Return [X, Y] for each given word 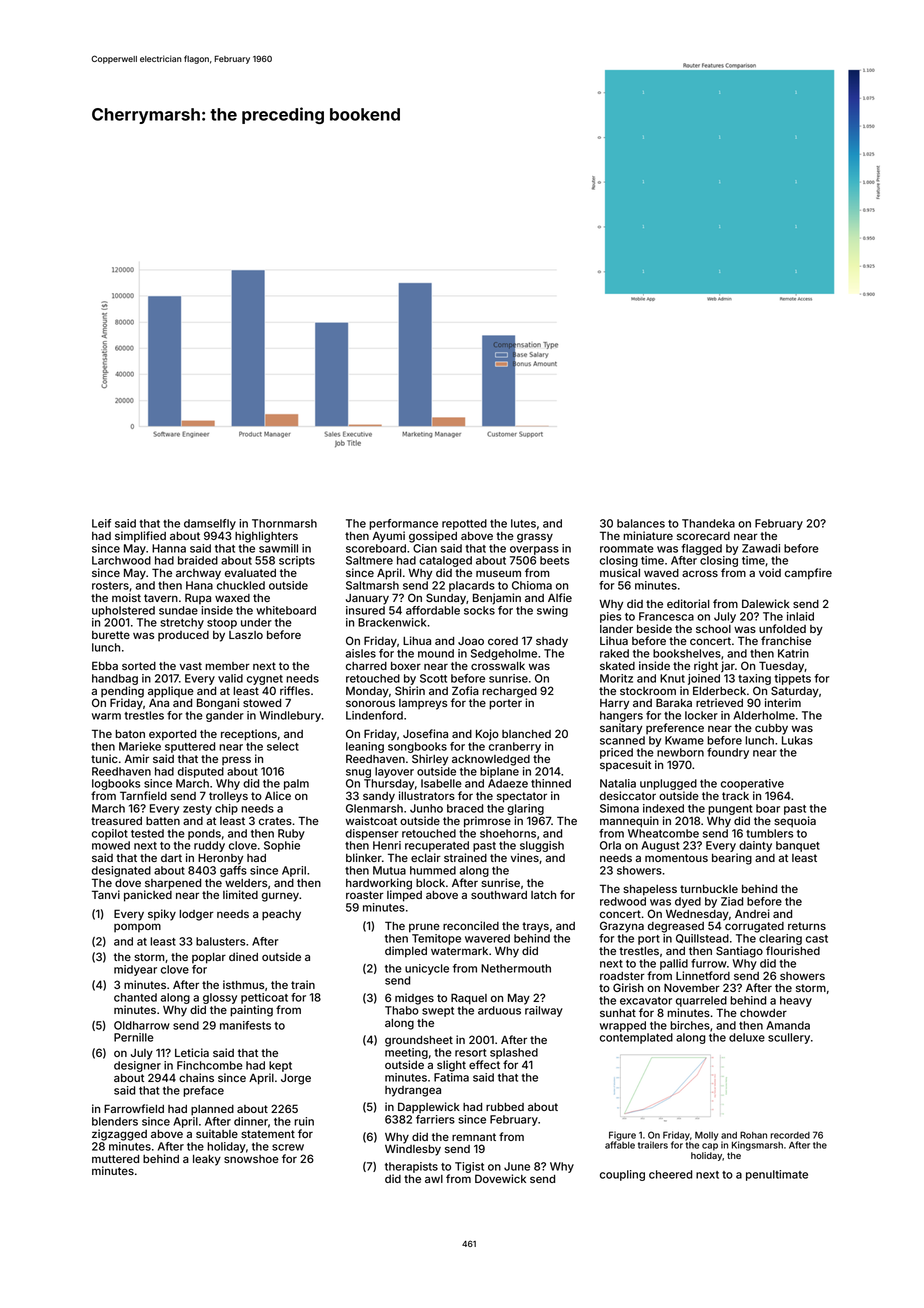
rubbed [505, 1107]
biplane [499, 772]
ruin [304, 1121]
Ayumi [389, 537]
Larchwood [121, 560]
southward [499, 895]
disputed [201, 772]
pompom [137, 927]
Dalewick [766, 603]
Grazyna [622, 927]
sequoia [795, 822]
